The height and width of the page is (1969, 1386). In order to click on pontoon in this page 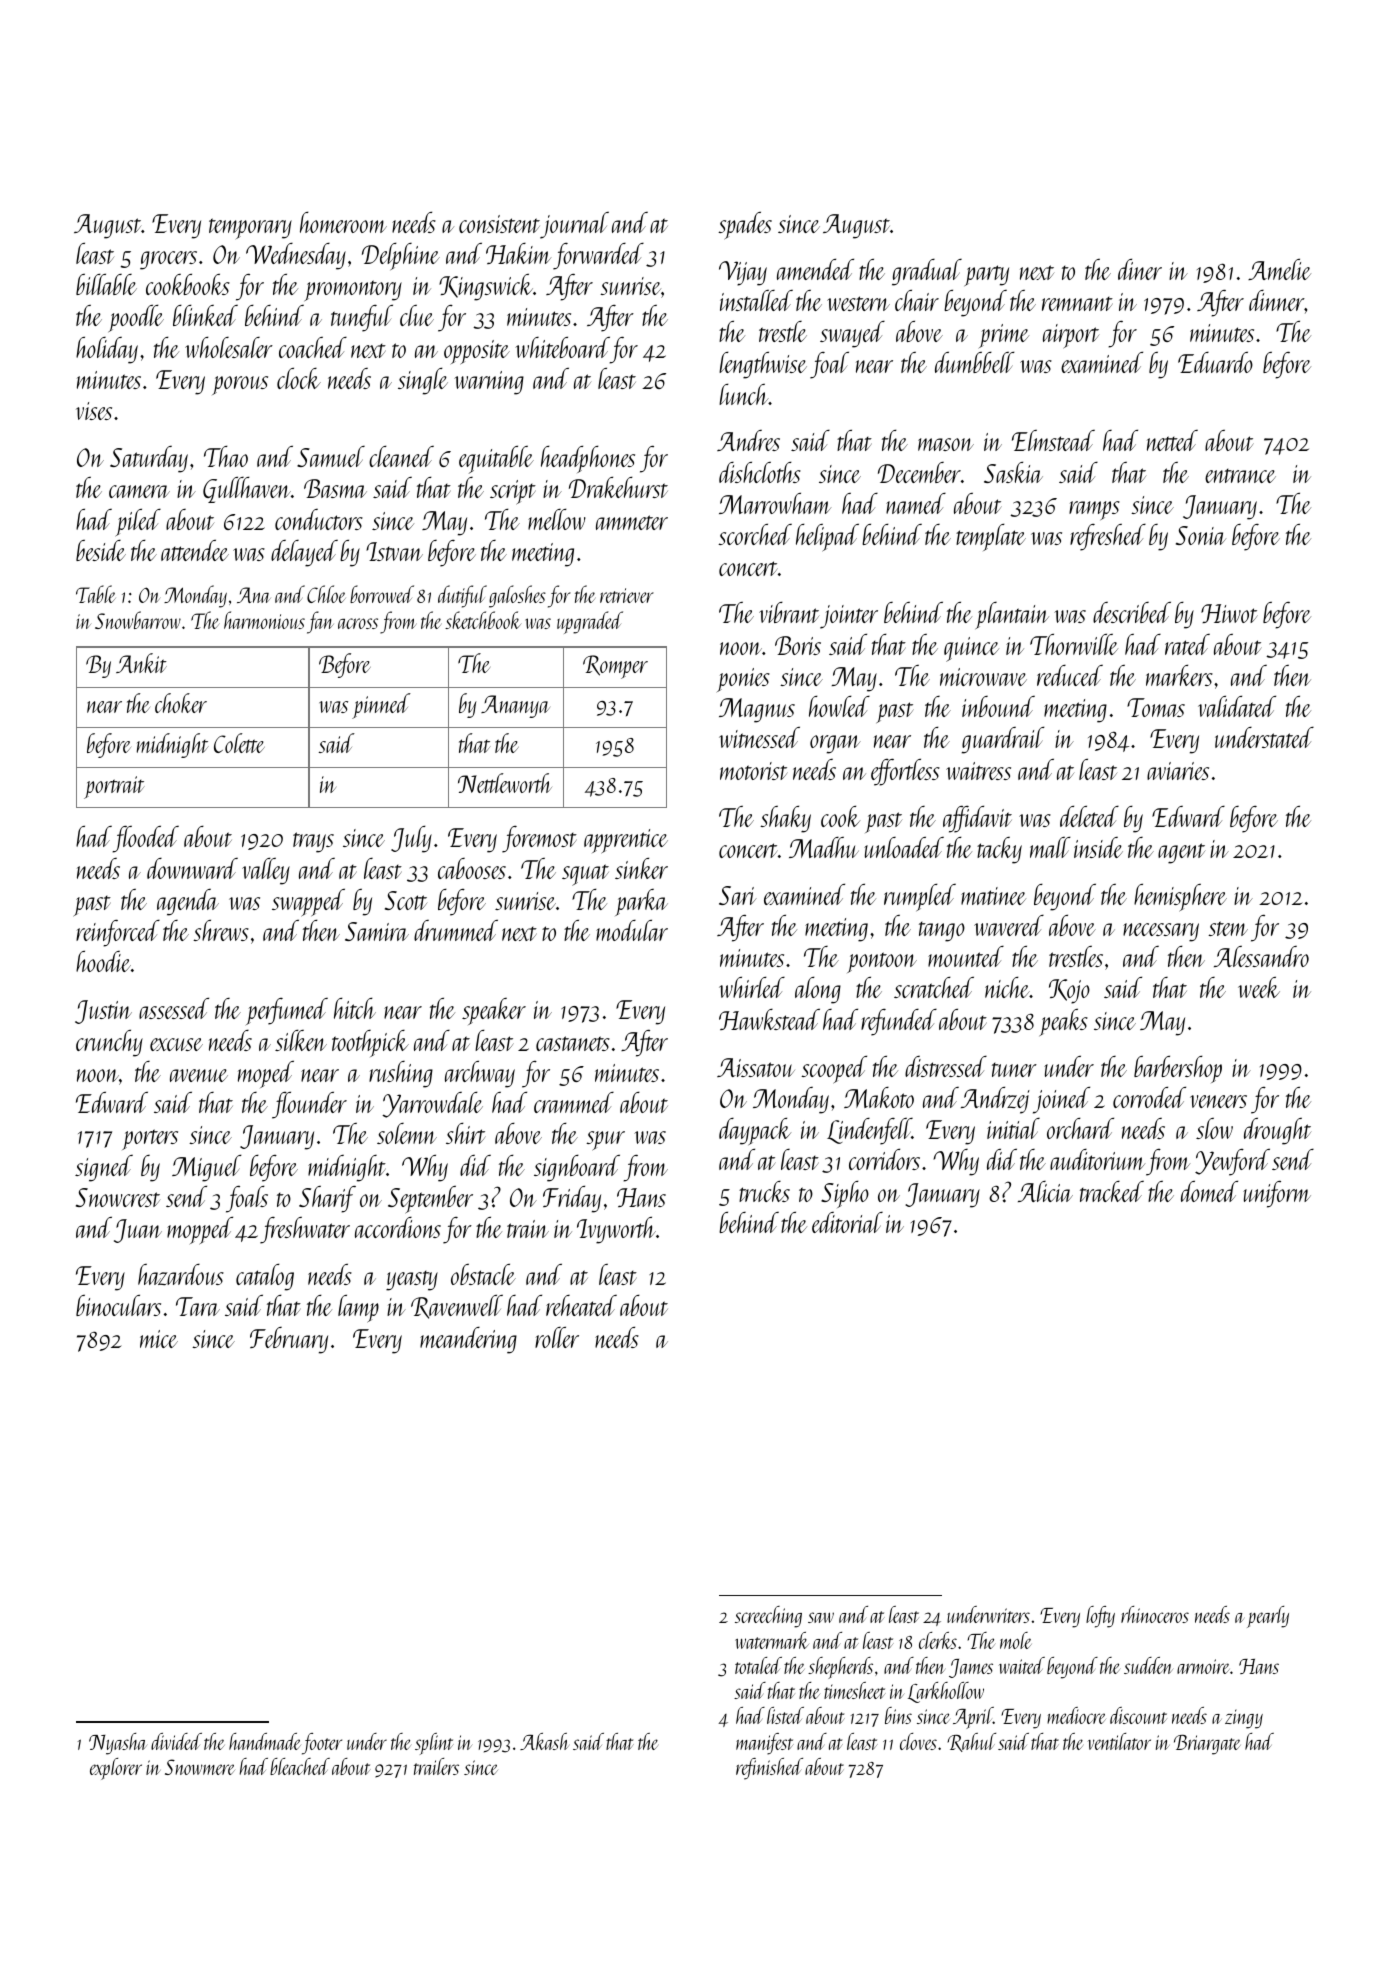, I will do `click(882, 962)`.
